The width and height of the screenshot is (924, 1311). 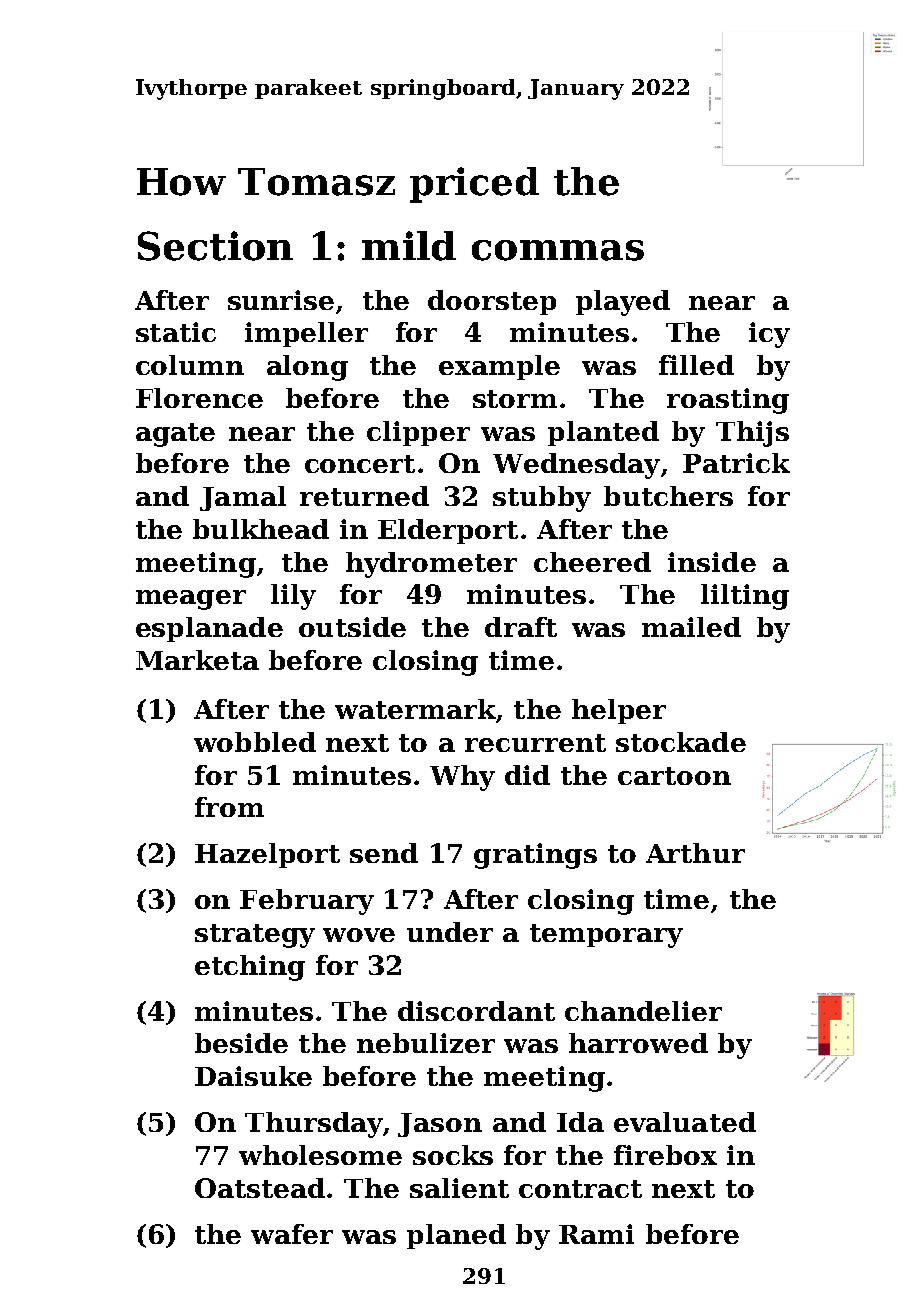 What do you see at coordinates (197, 660) in the screenshot?
I see `Marketa` at bounding box center [197, 660].
